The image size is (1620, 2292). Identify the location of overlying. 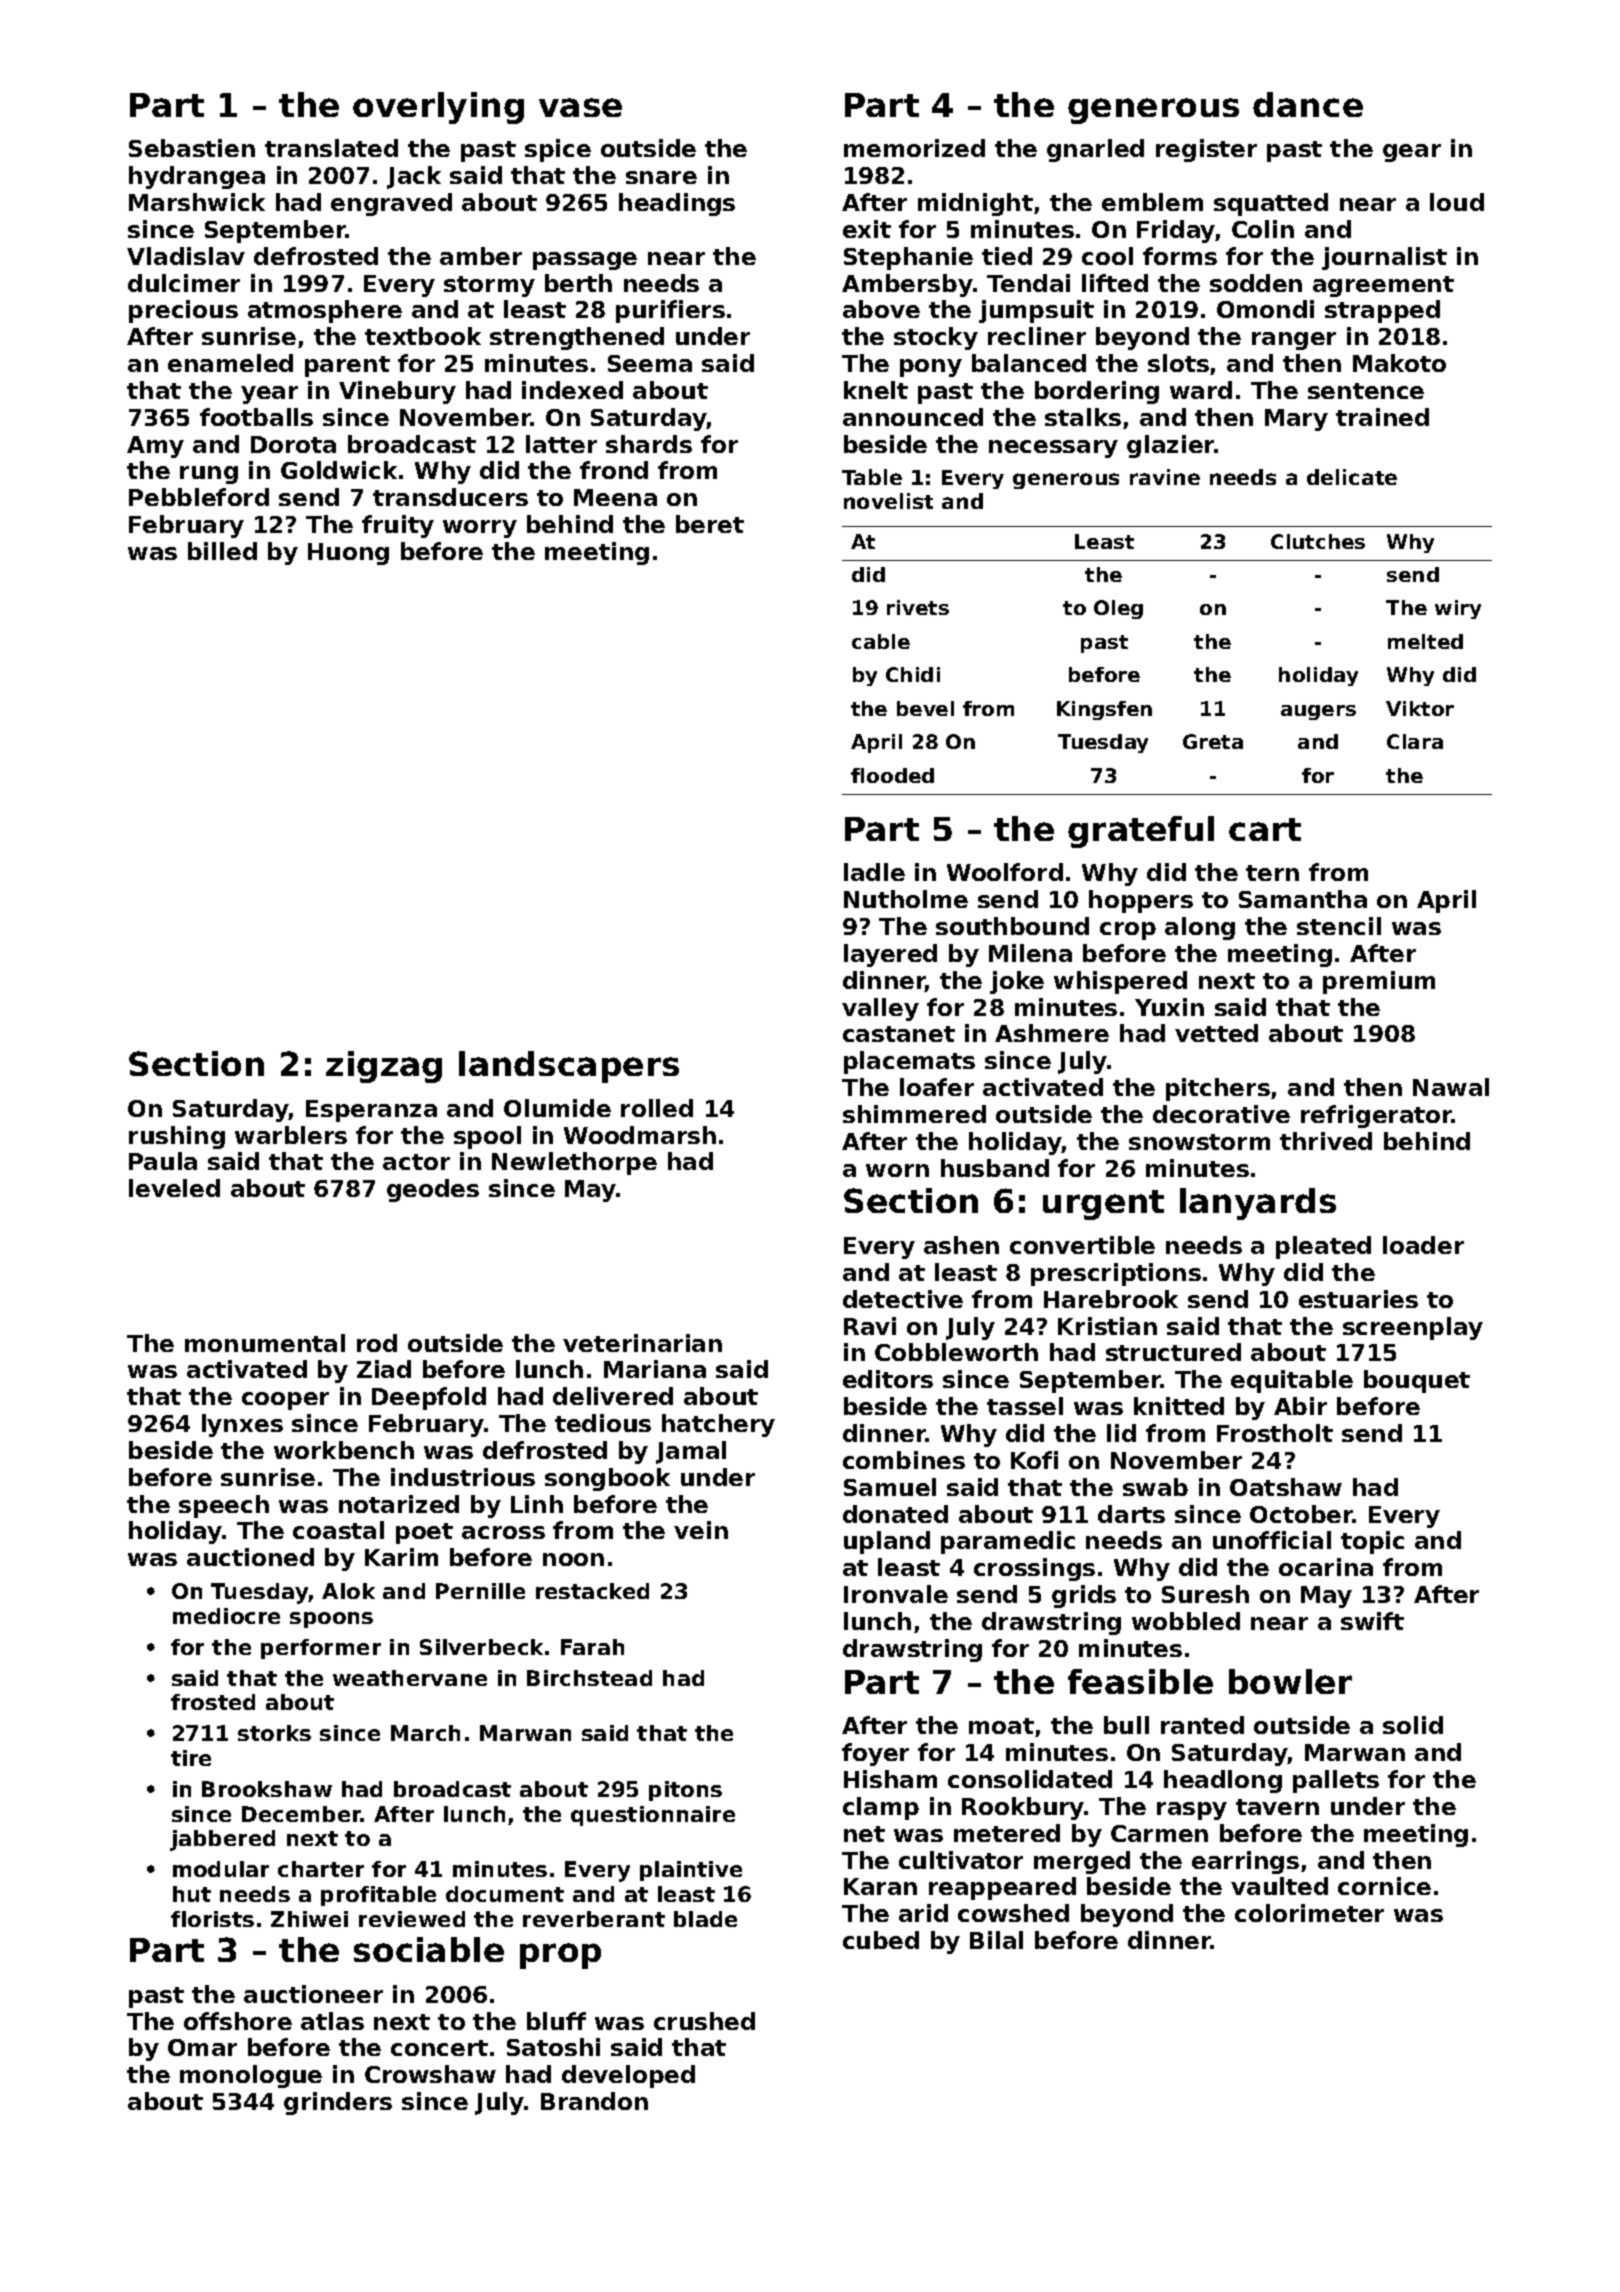
(438, 108).
